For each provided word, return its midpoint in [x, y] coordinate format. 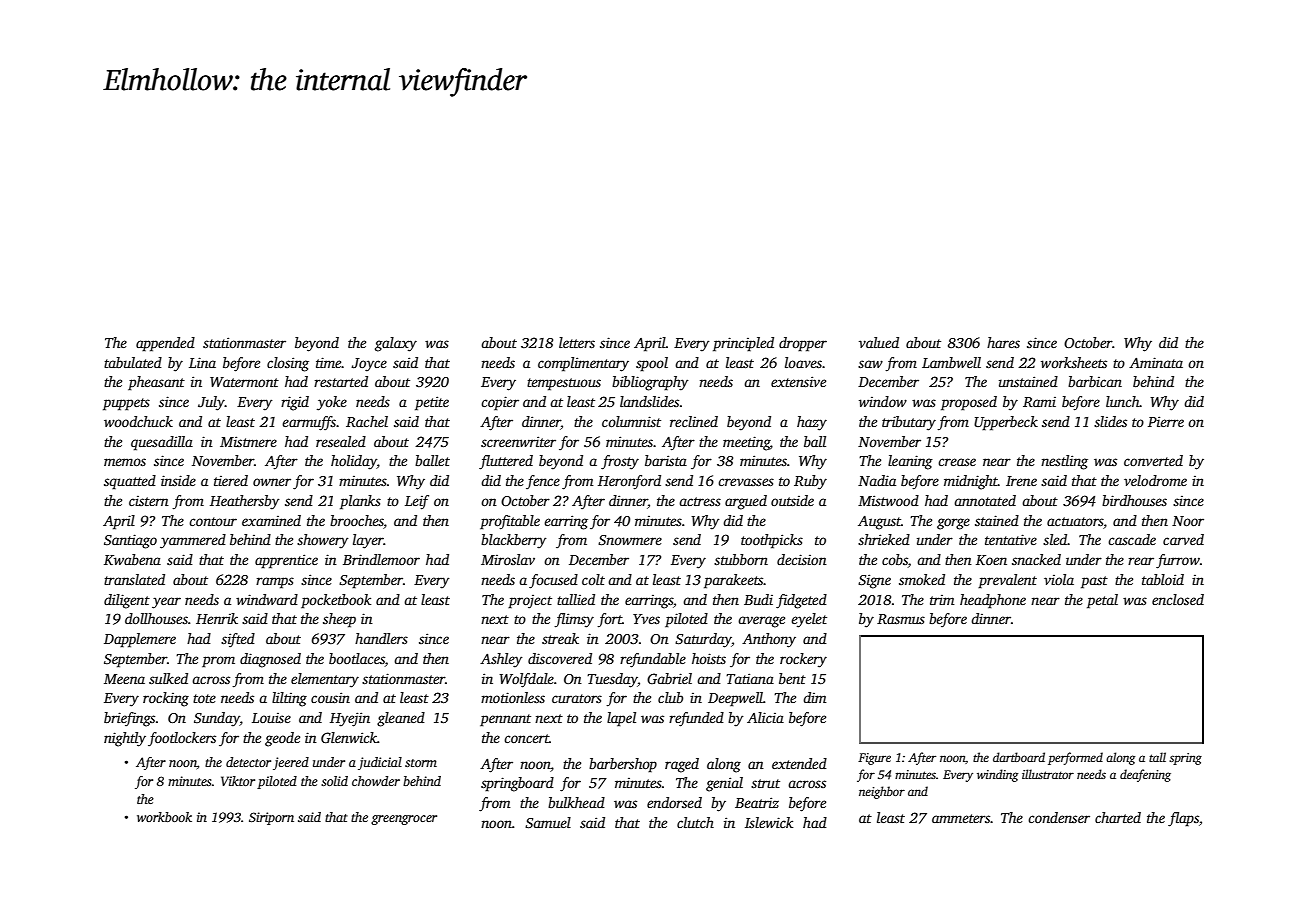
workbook [164, 817]
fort [609, 620]
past [1094, 582]
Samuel [548, 822]
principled [743, 344]
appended [165, 344]
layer [368, 541]
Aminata [1156, 362]
